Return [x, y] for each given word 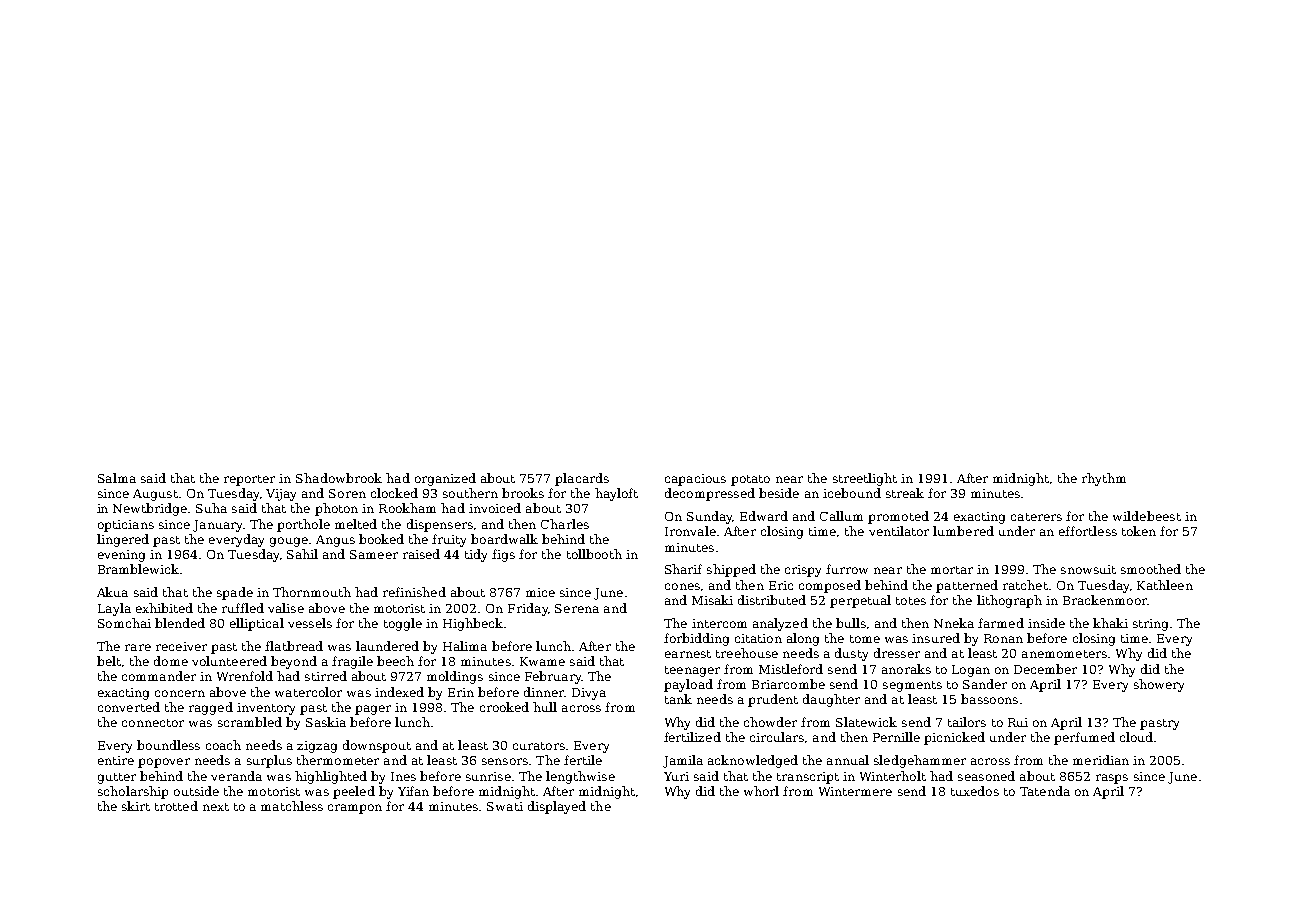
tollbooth [594, 554]
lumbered [963, 531]
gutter [117, 778]
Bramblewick [138, 569]
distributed [772, 600]
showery [1159, 685]
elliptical [257, 624]
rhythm [1104, 479]
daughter [831, 700]
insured [936, 638]
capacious [695, 480]
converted [129, 707]
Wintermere [855, 791]
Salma [117, 478]
